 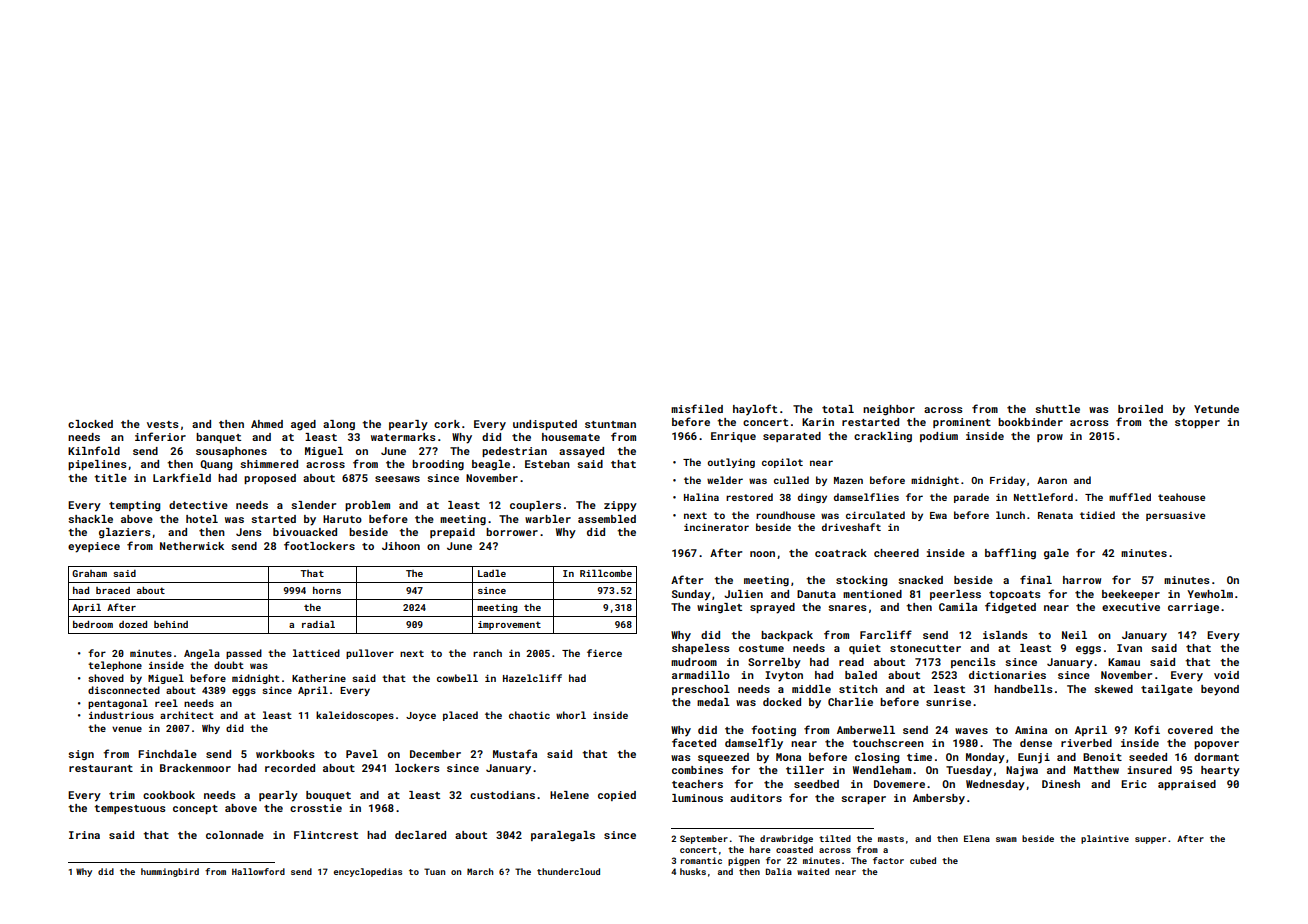 I want to click on Jihoon, so click(x=401, y=546).
